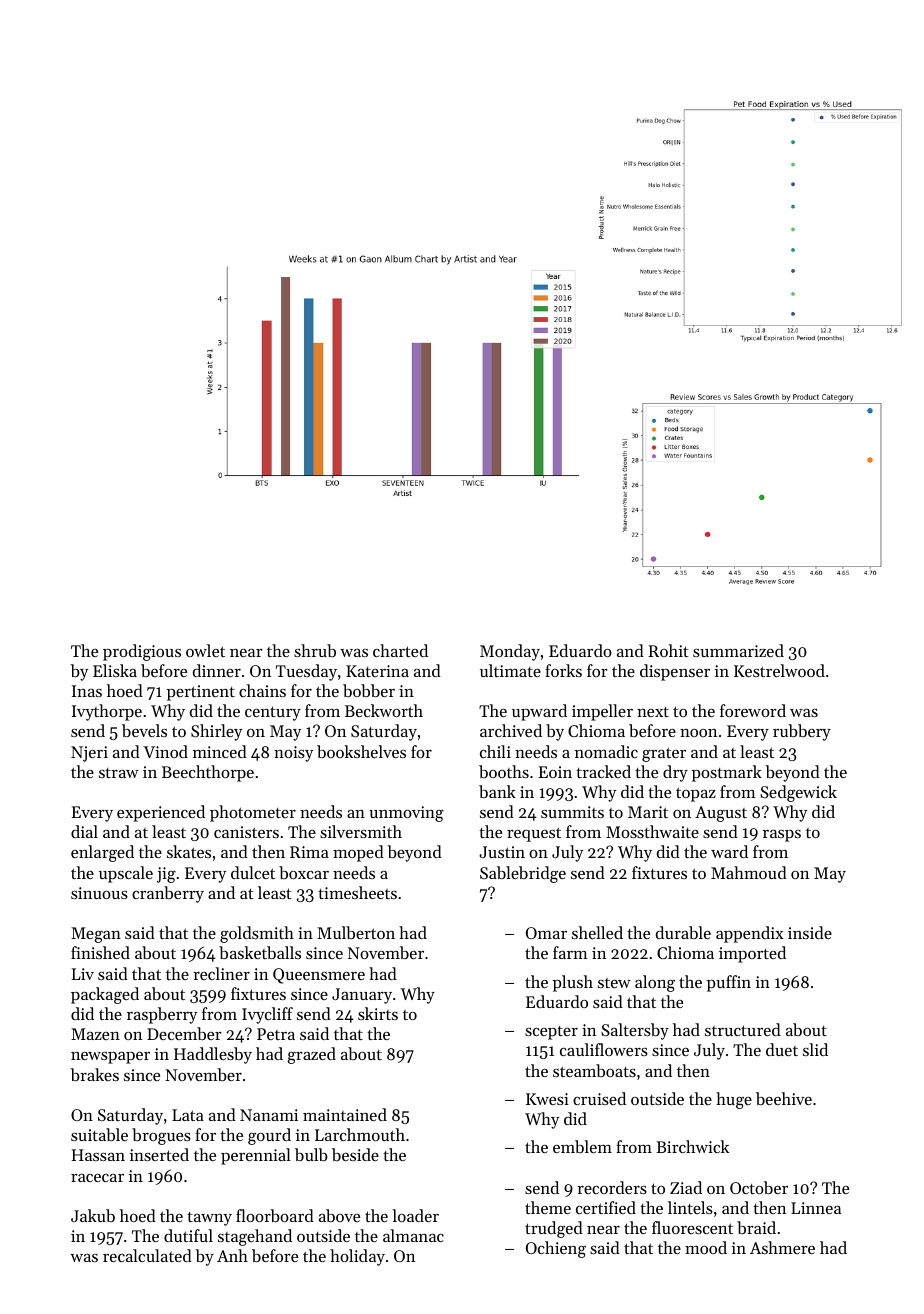  I want to click on ultimate, so click(510, 670).
